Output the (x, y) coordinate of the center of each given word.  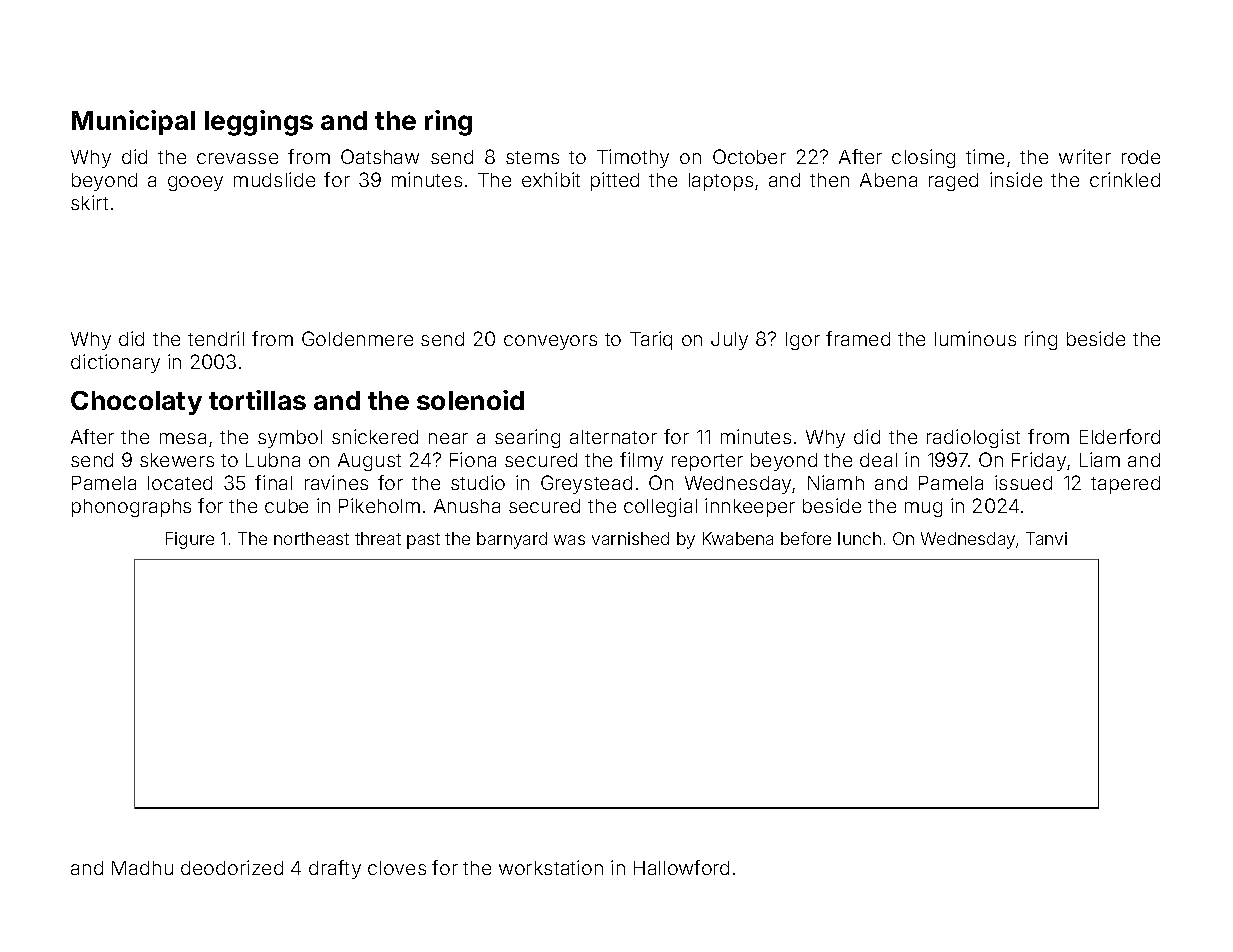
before (806, 538)
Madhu (142, 868)
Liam (1100, 459)
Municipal (133, 122)
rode (1141, 157)
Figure (190, 540)
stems (532, 157)
